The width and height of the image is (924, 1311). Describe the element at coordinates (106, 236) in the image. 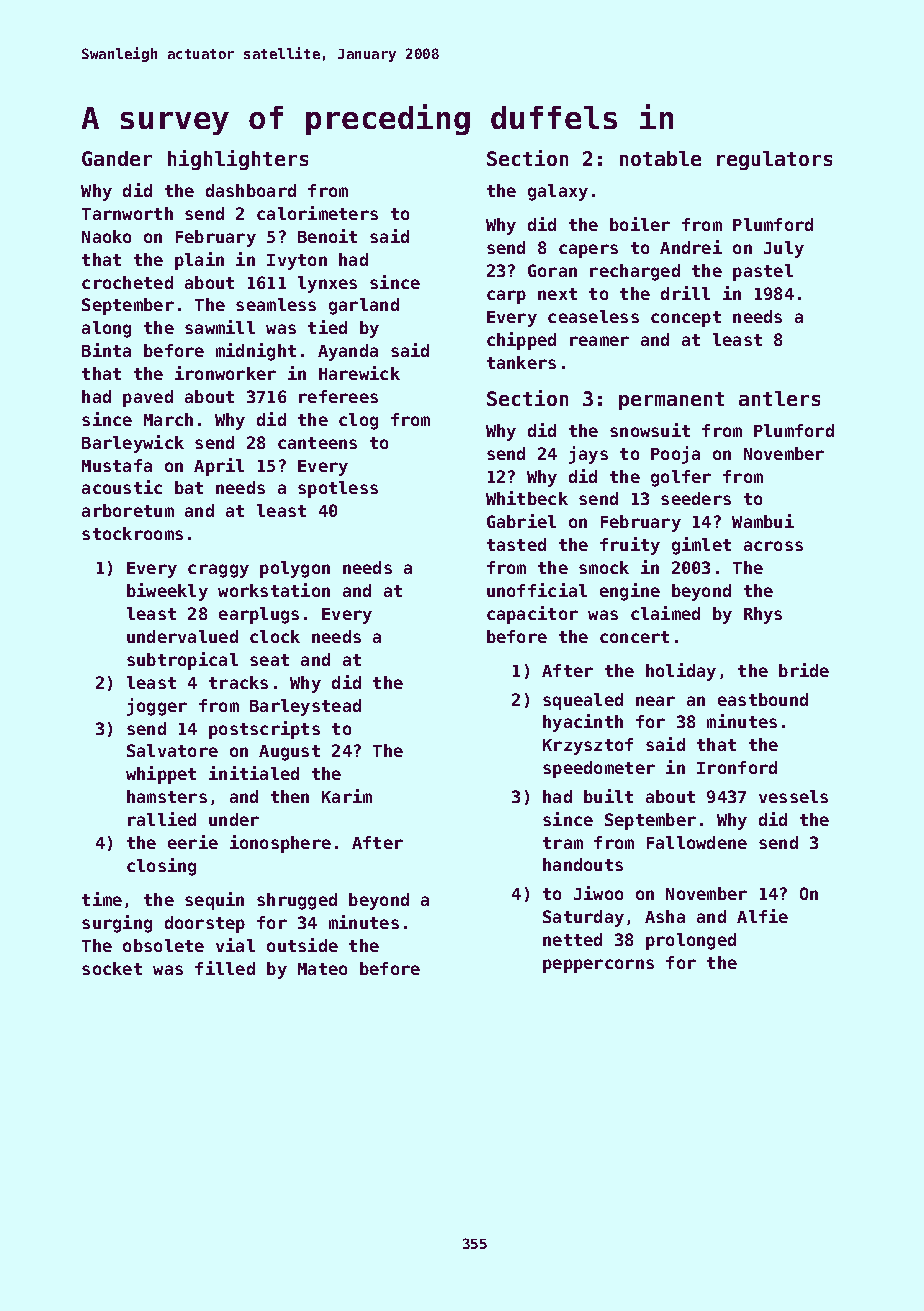

I see `Naoko` at that location.
